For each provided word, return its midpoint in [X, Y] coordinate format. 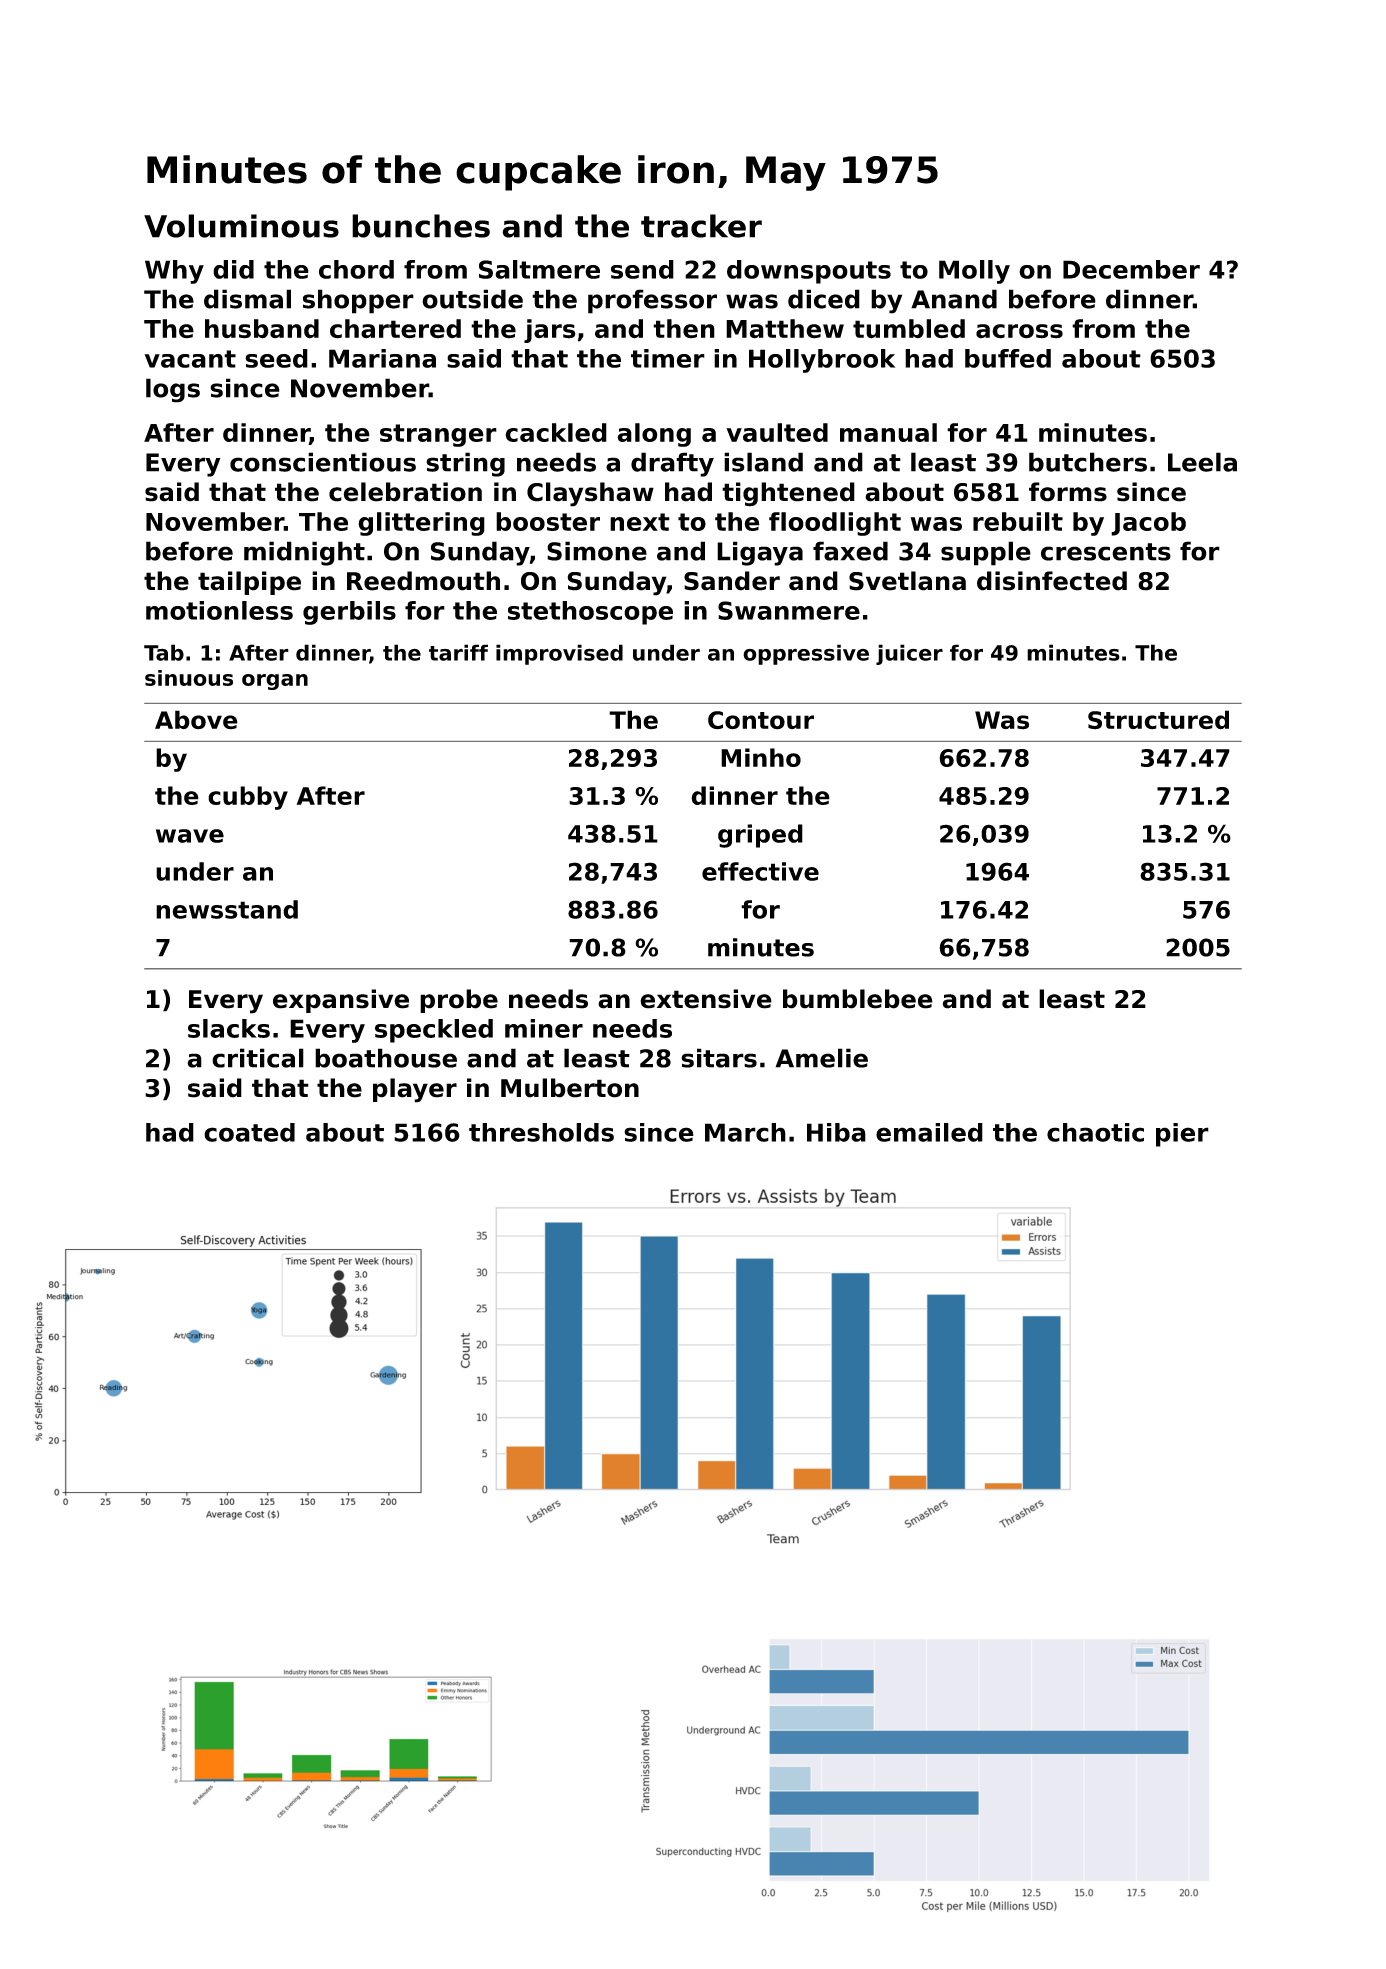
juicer [909, 654]
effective [760, 871]
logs [173, 390]
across [1019, 331]
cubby [248, 798]
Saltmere [539, 269]
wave [190, 836]
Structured [1158, 720]
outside [472, 299]
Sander [732, 581]
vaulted [777, 432]
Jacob [1148, 524]
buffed [1008, 358]
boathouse [386, 1058]
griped [760, 836]
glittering [421, 524]
